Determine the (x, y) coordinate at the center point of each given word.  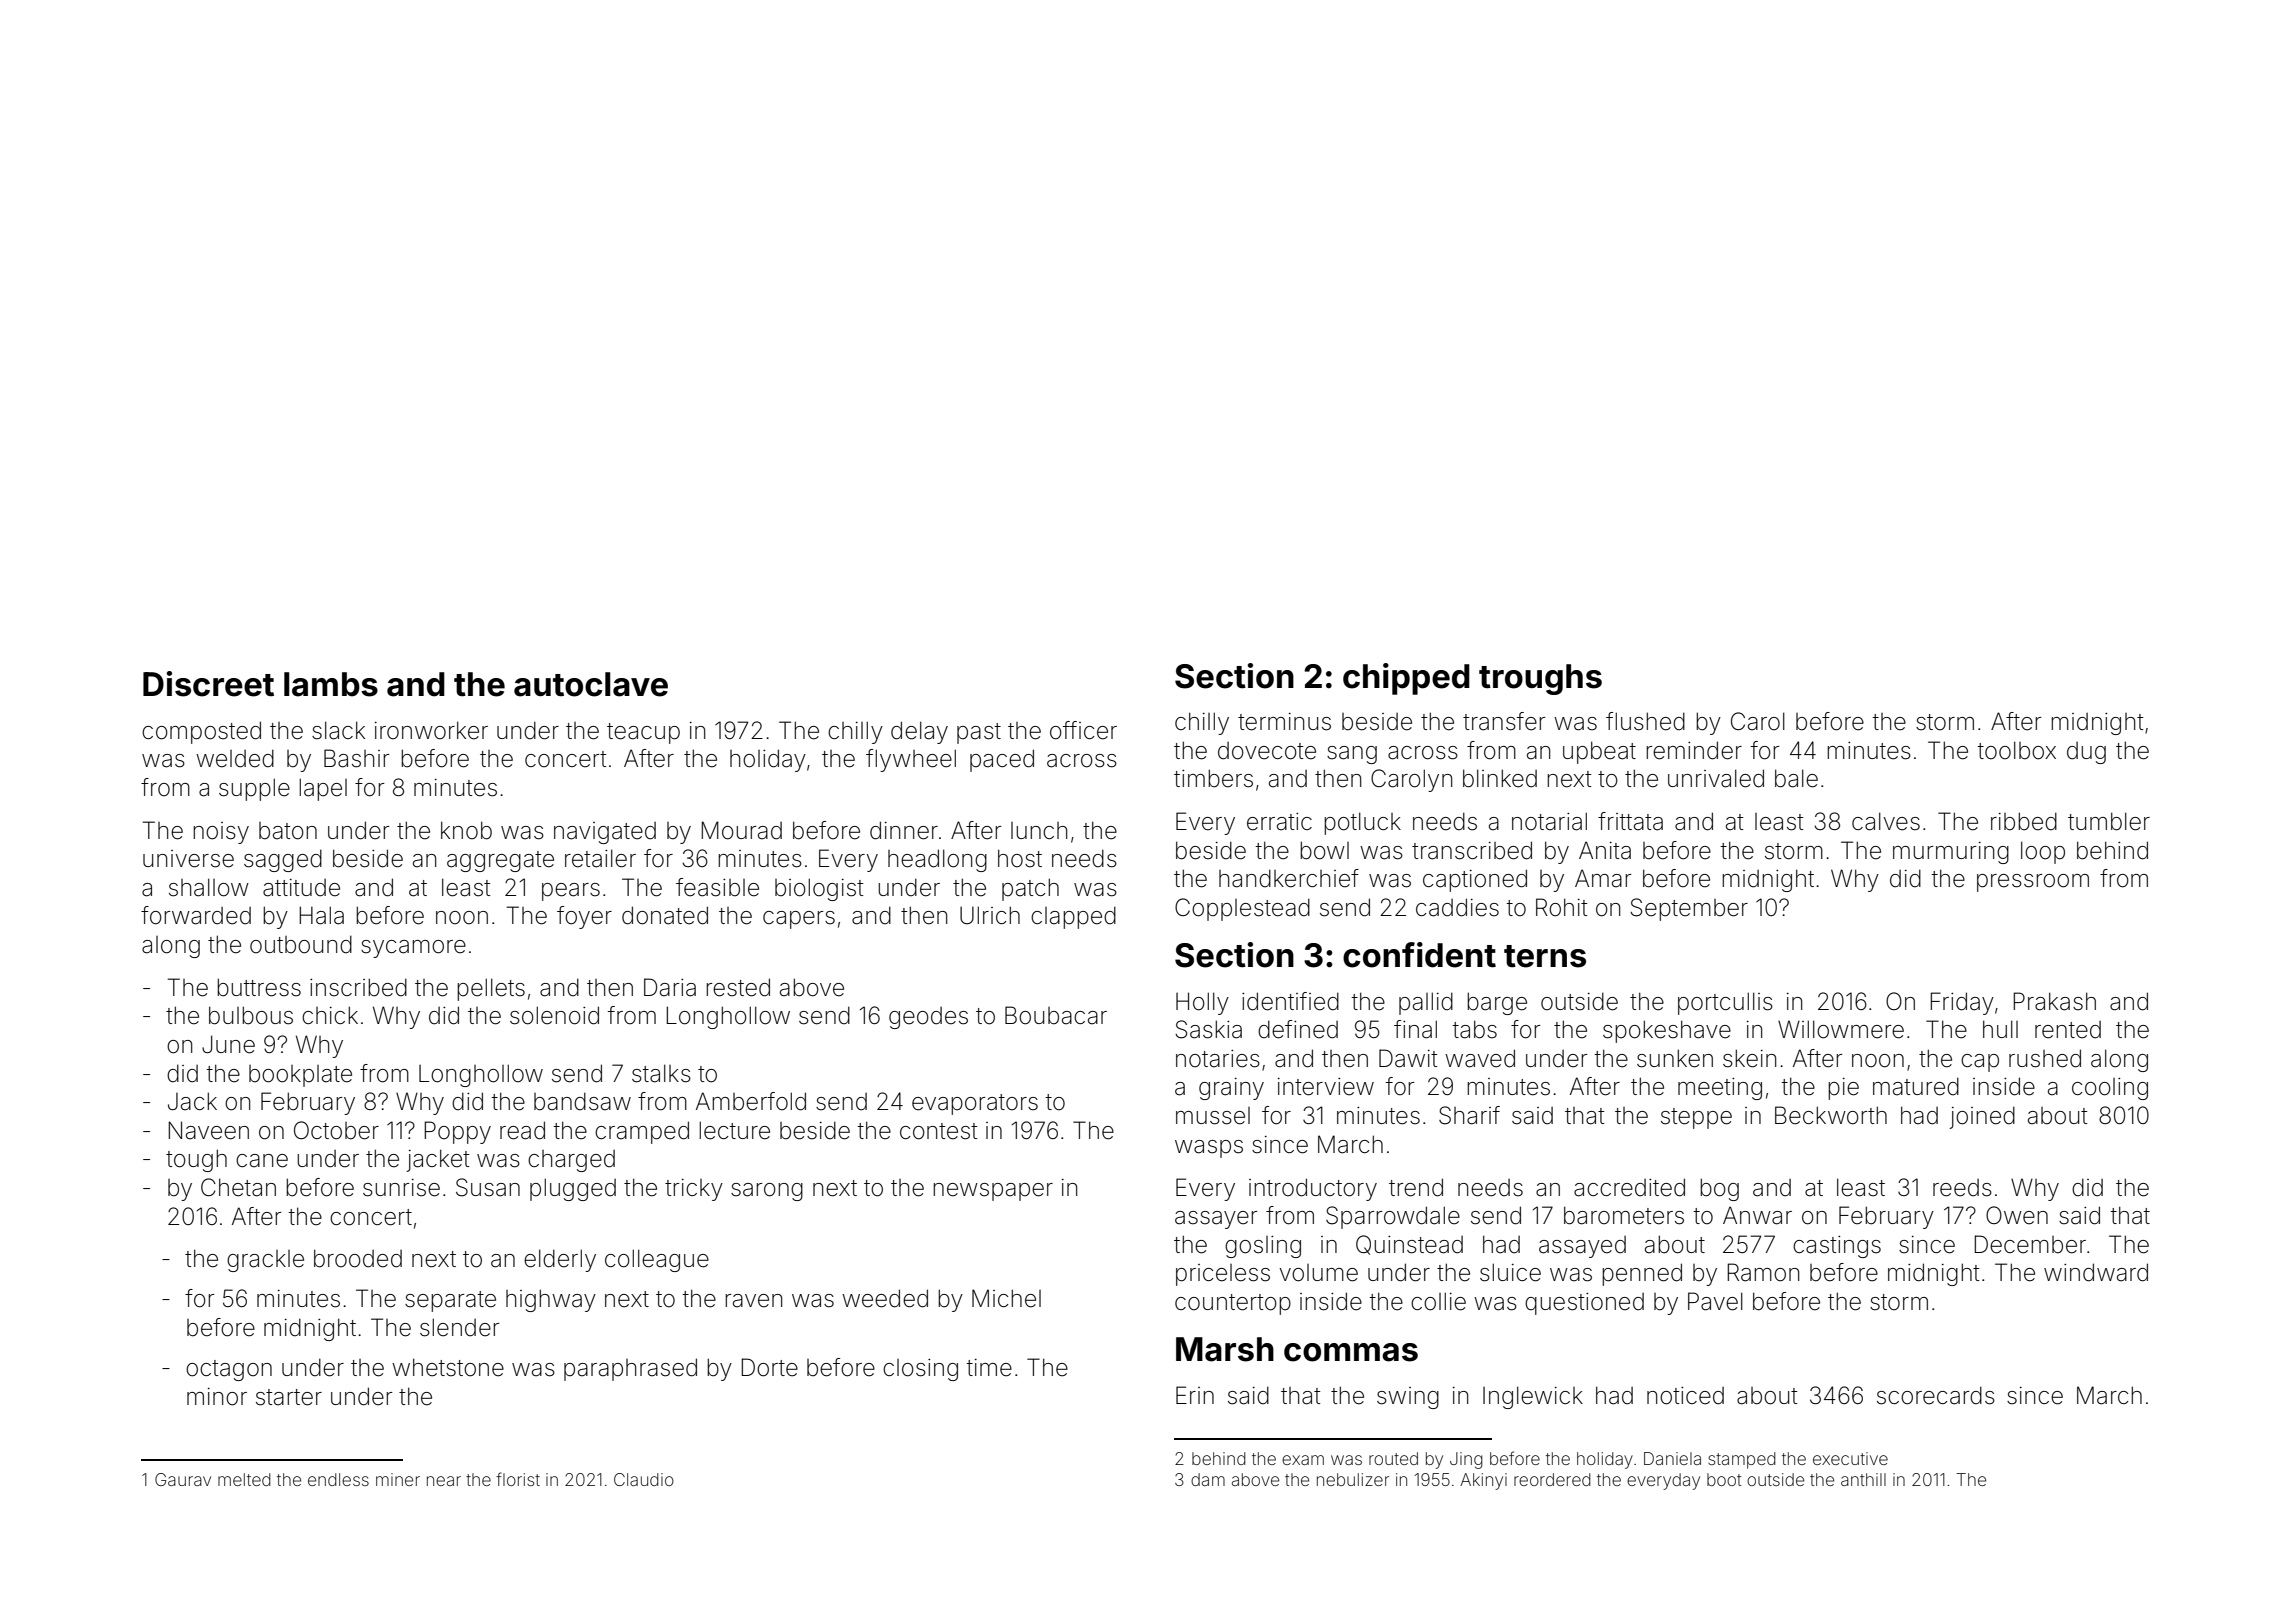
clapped (1073, 917)
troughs (1540, 679)
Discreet (208, 684)
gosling (1263, 1247)
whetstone (448, 1367)
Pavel (1715, 1301)
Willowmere (1841, 1029)
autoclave (591, 684)
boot (1724, 1479)
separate (450, 1301)
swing (1408, 1398)
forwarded (196, 915)
